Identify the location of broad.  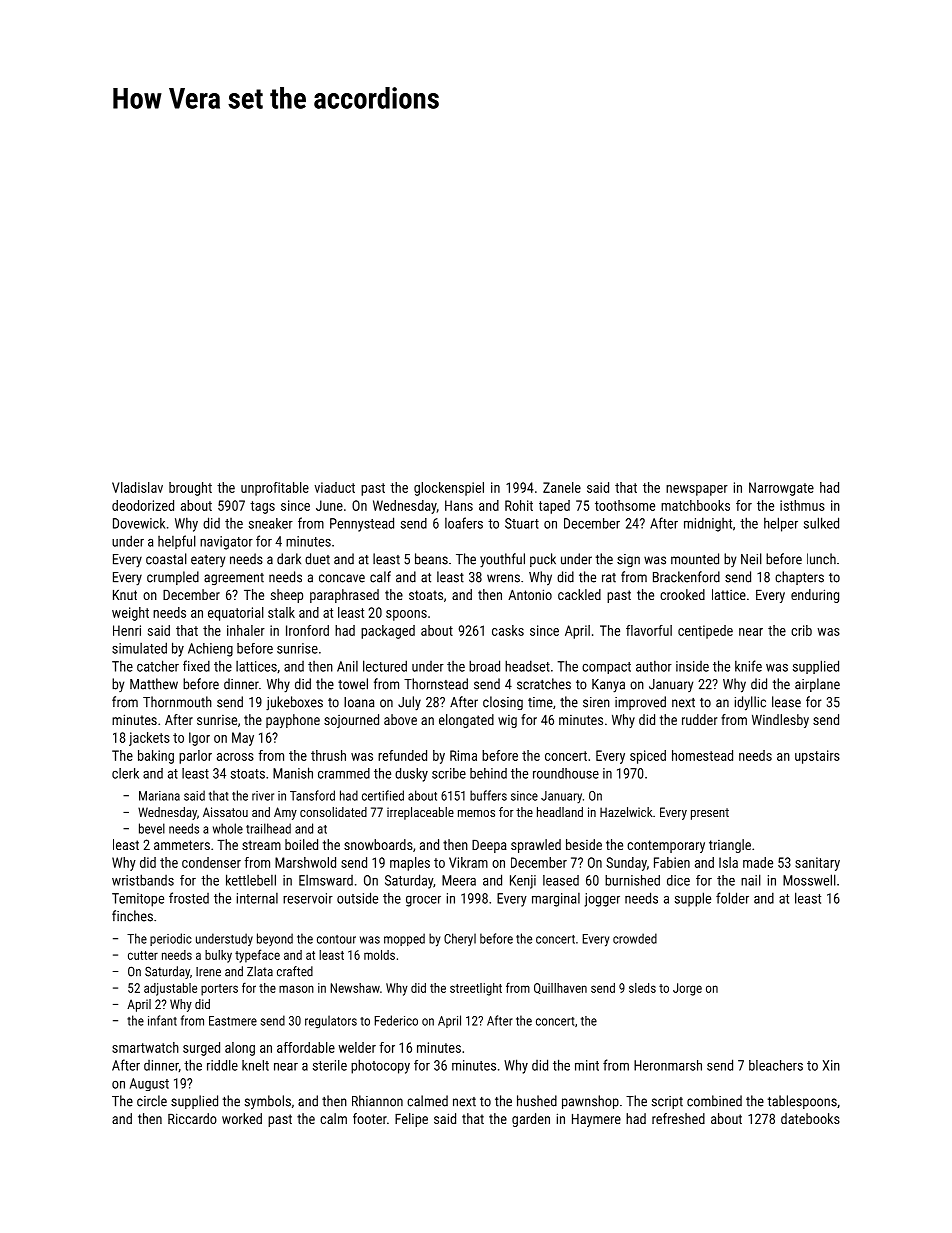
(484, 666).
